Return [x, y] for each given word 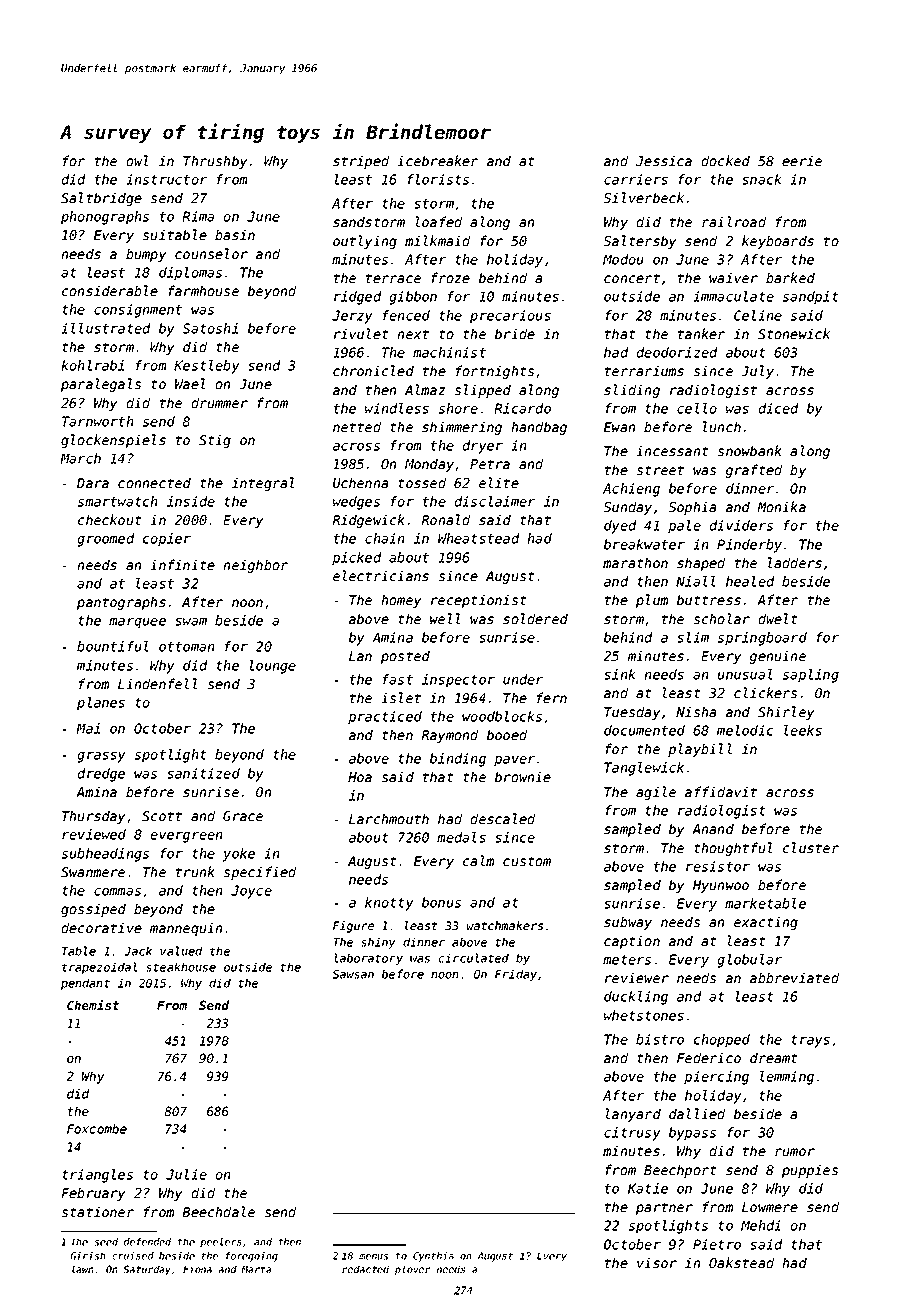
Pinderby [749, 546]
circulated [474, 958]
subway [628, 923]
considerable [110, 290]
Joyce [251, 892]
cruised [133, 1256]
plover [413, 1270]
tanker [701, 333]
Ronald [445, 519]
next [413, 334]
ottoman [186, 647]
